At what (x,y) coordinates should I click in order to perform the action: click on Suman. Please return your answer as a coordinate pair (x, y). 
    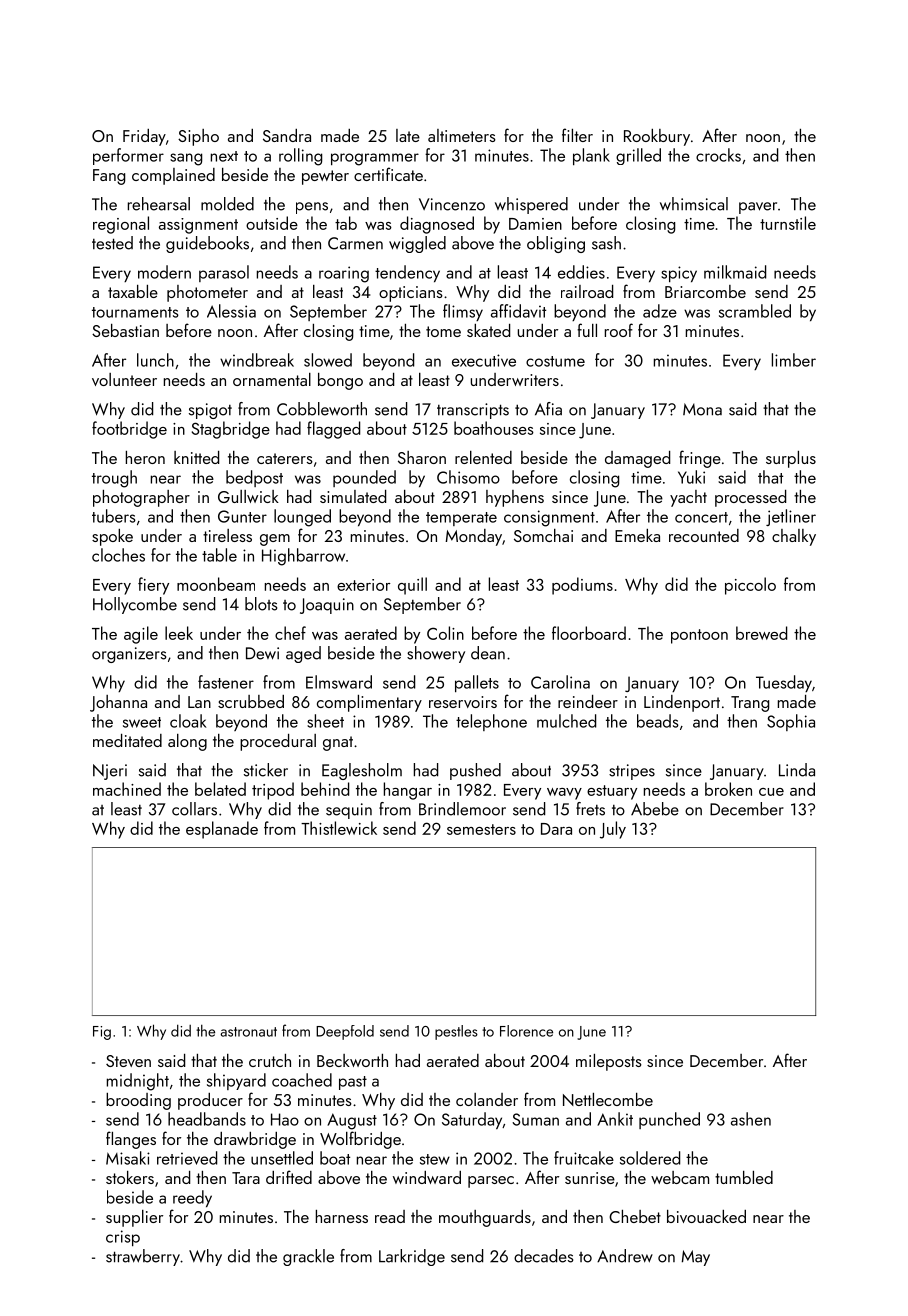
    Looking at the image, I should click on (535, 1119).
